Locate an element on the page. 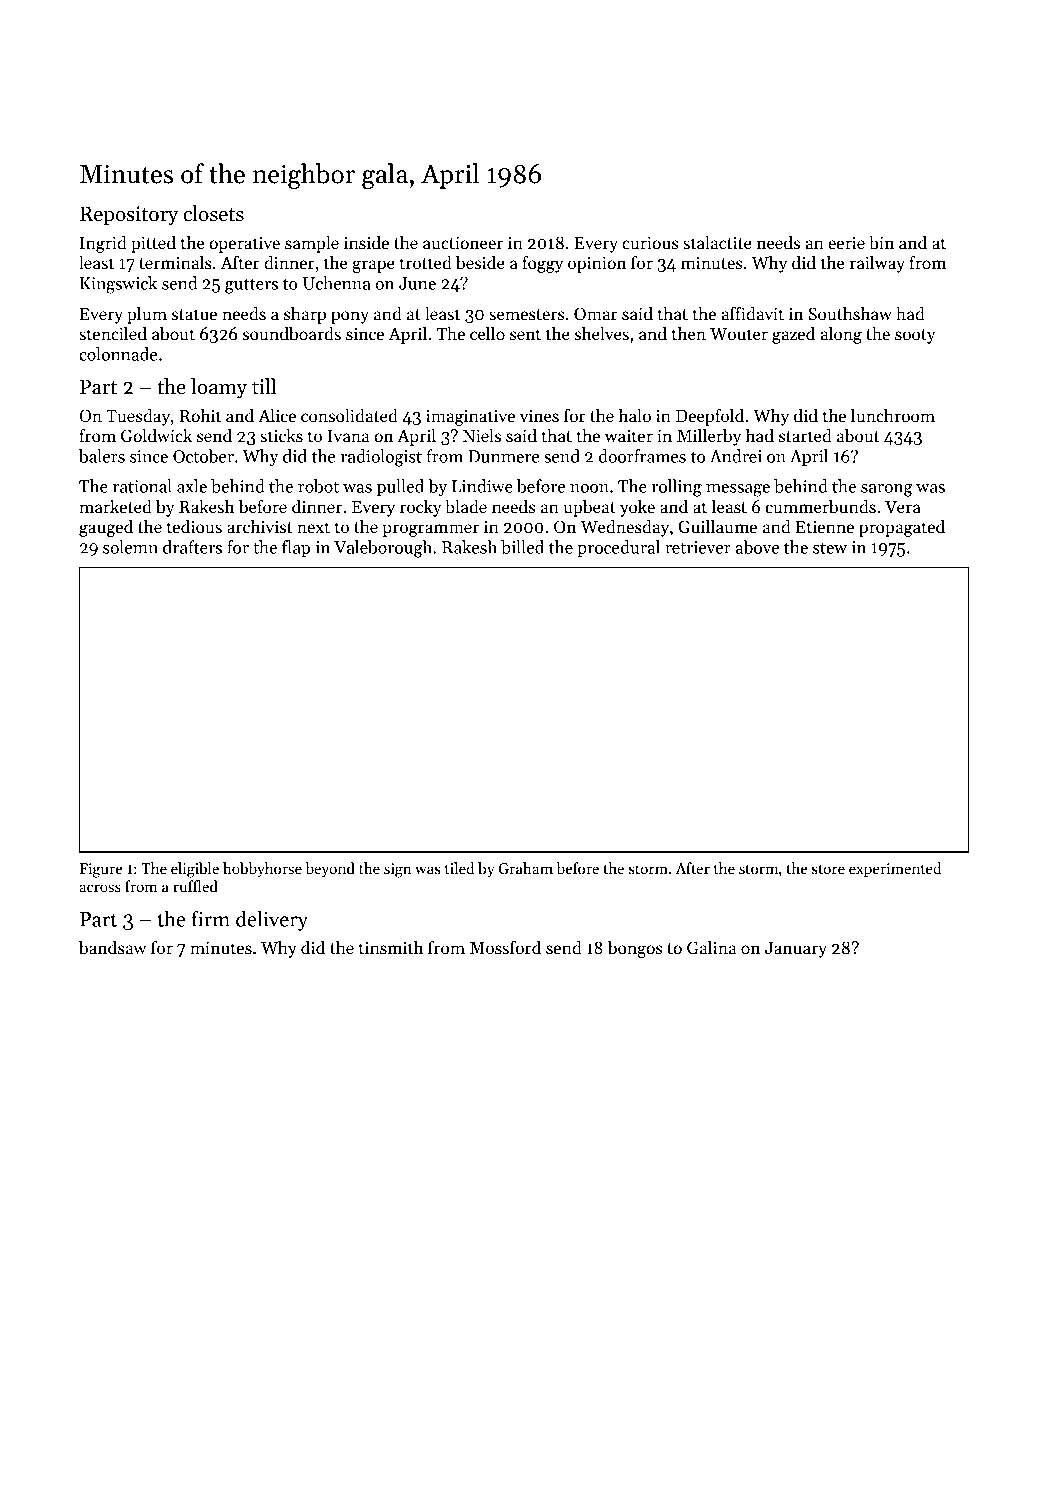 This page has width=1048, height=1488. January is located at coordinates (796, 950).
